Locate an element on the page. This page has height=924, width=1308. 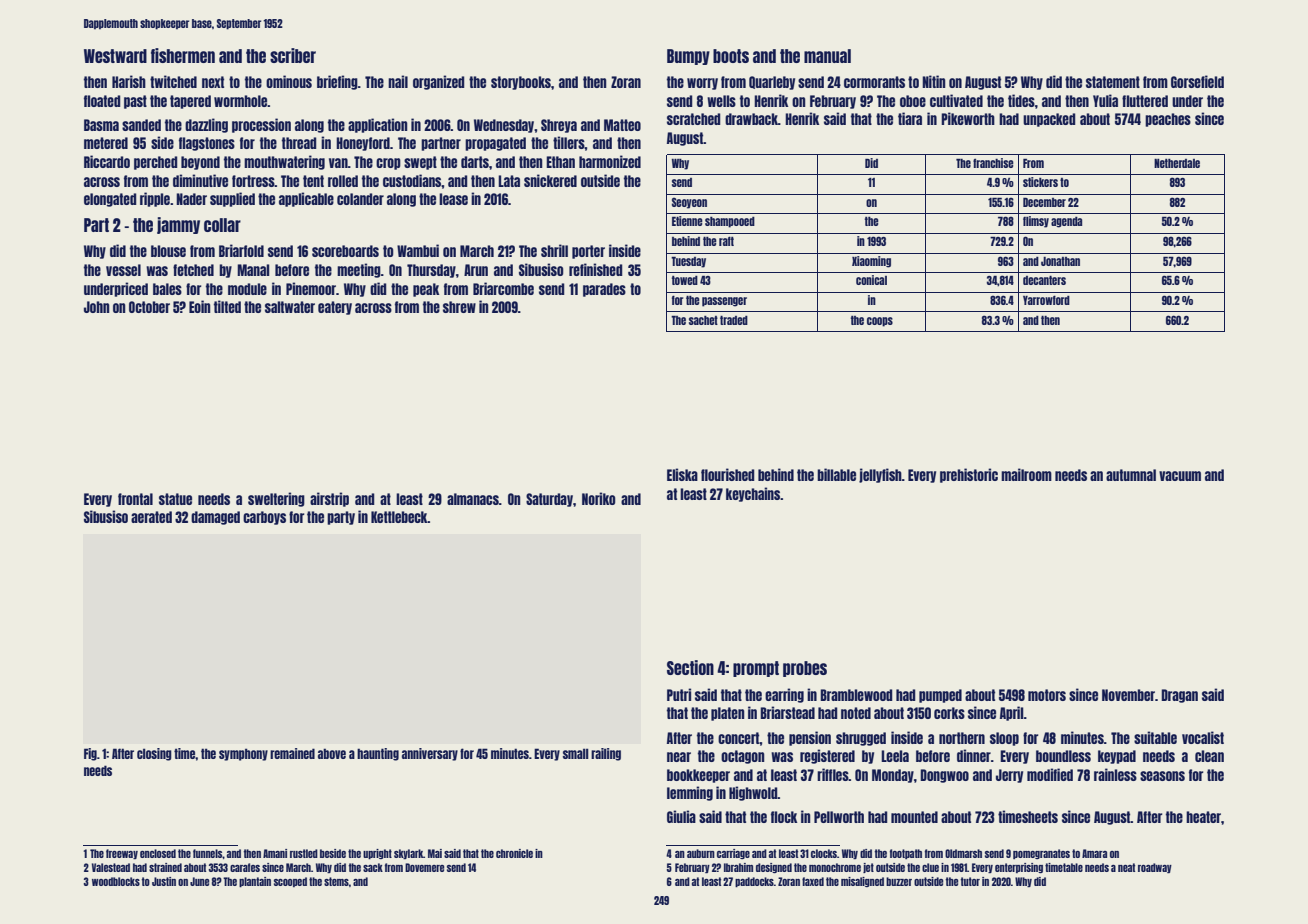
funnels is located at coordinates (207, 853).
